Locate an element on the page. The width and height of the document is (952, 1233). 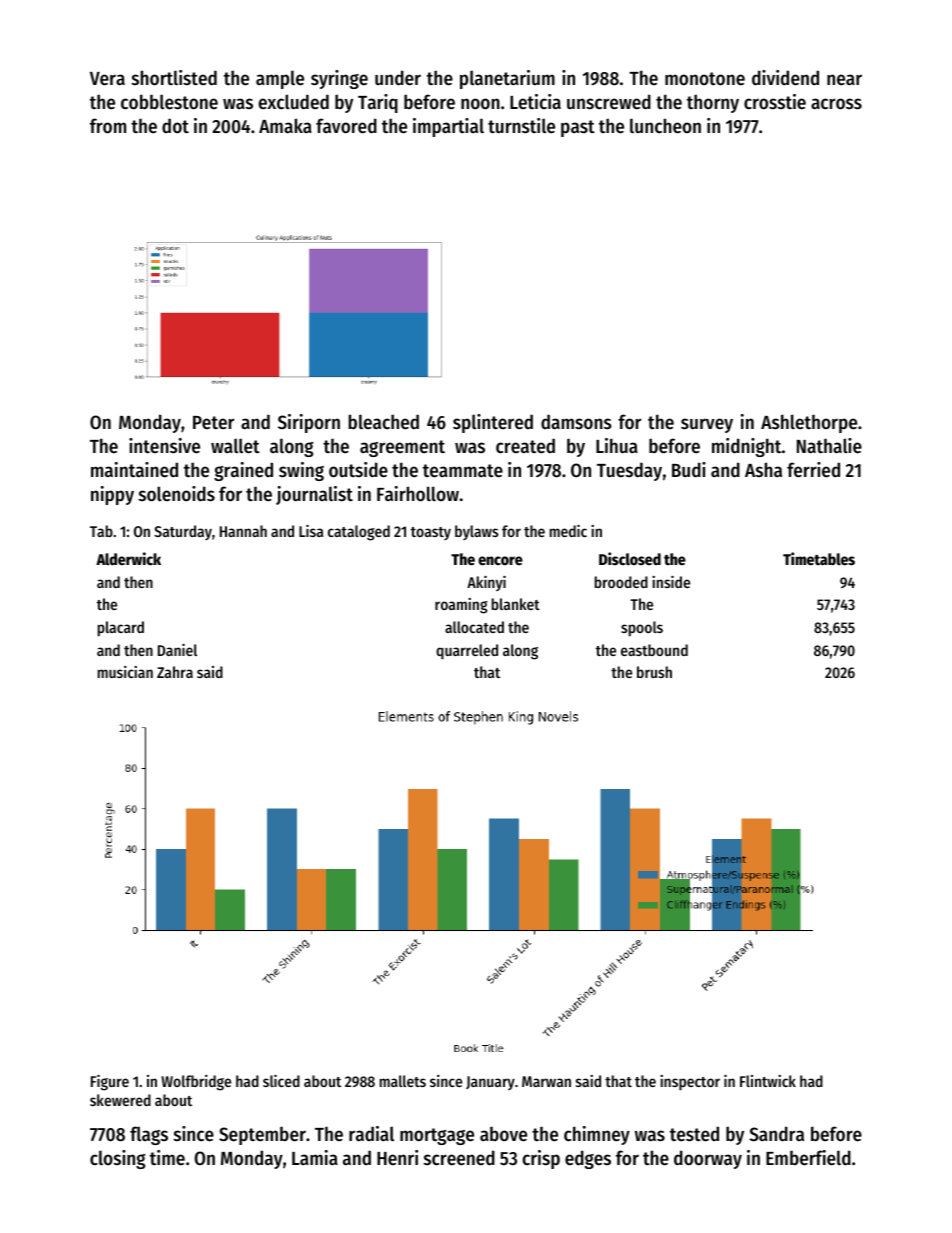
quarreled is located at coordinates (467, 652).
